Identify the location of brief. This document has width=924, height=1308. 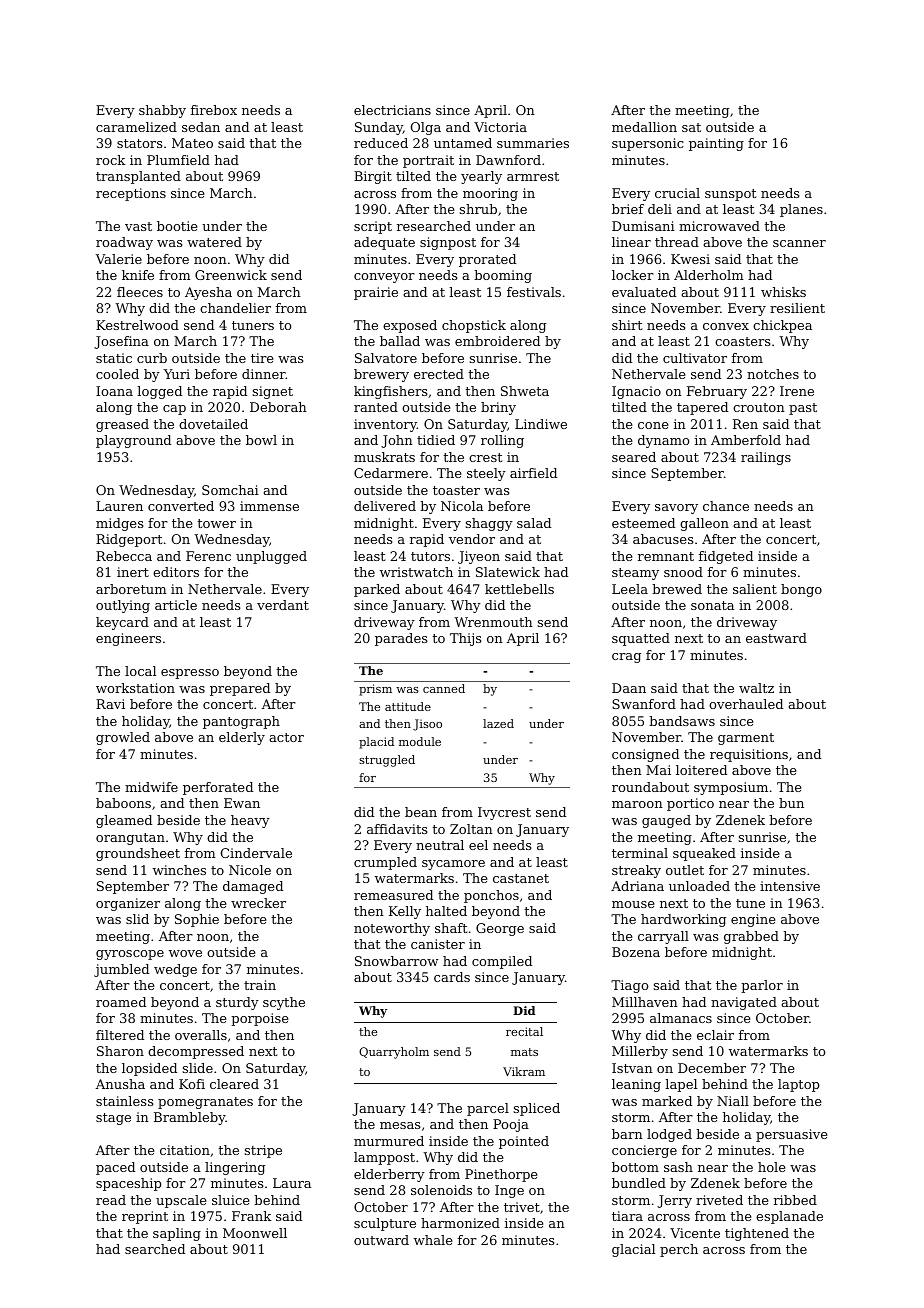
(628, 209).
